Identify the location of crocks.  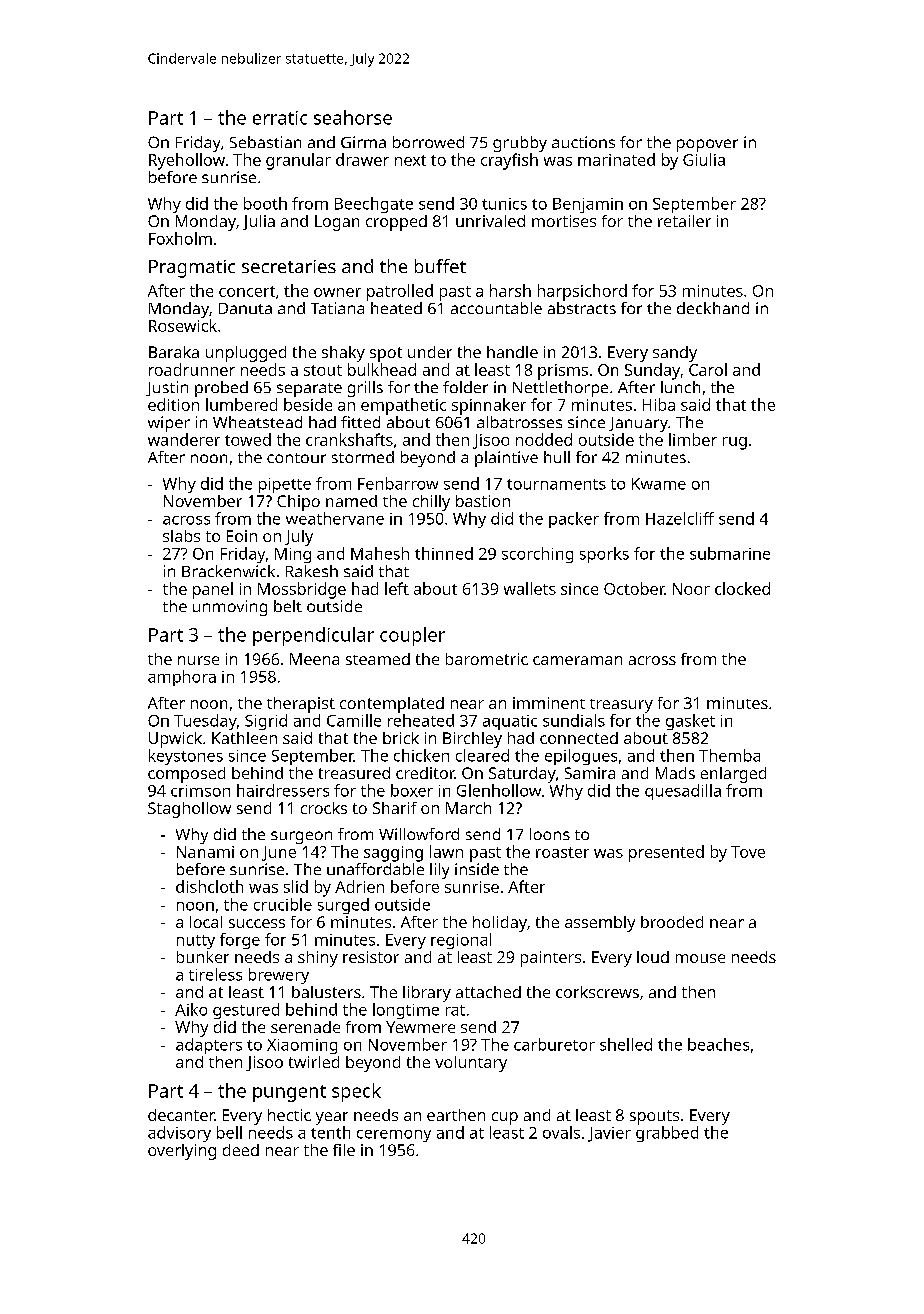
(324, 808).
